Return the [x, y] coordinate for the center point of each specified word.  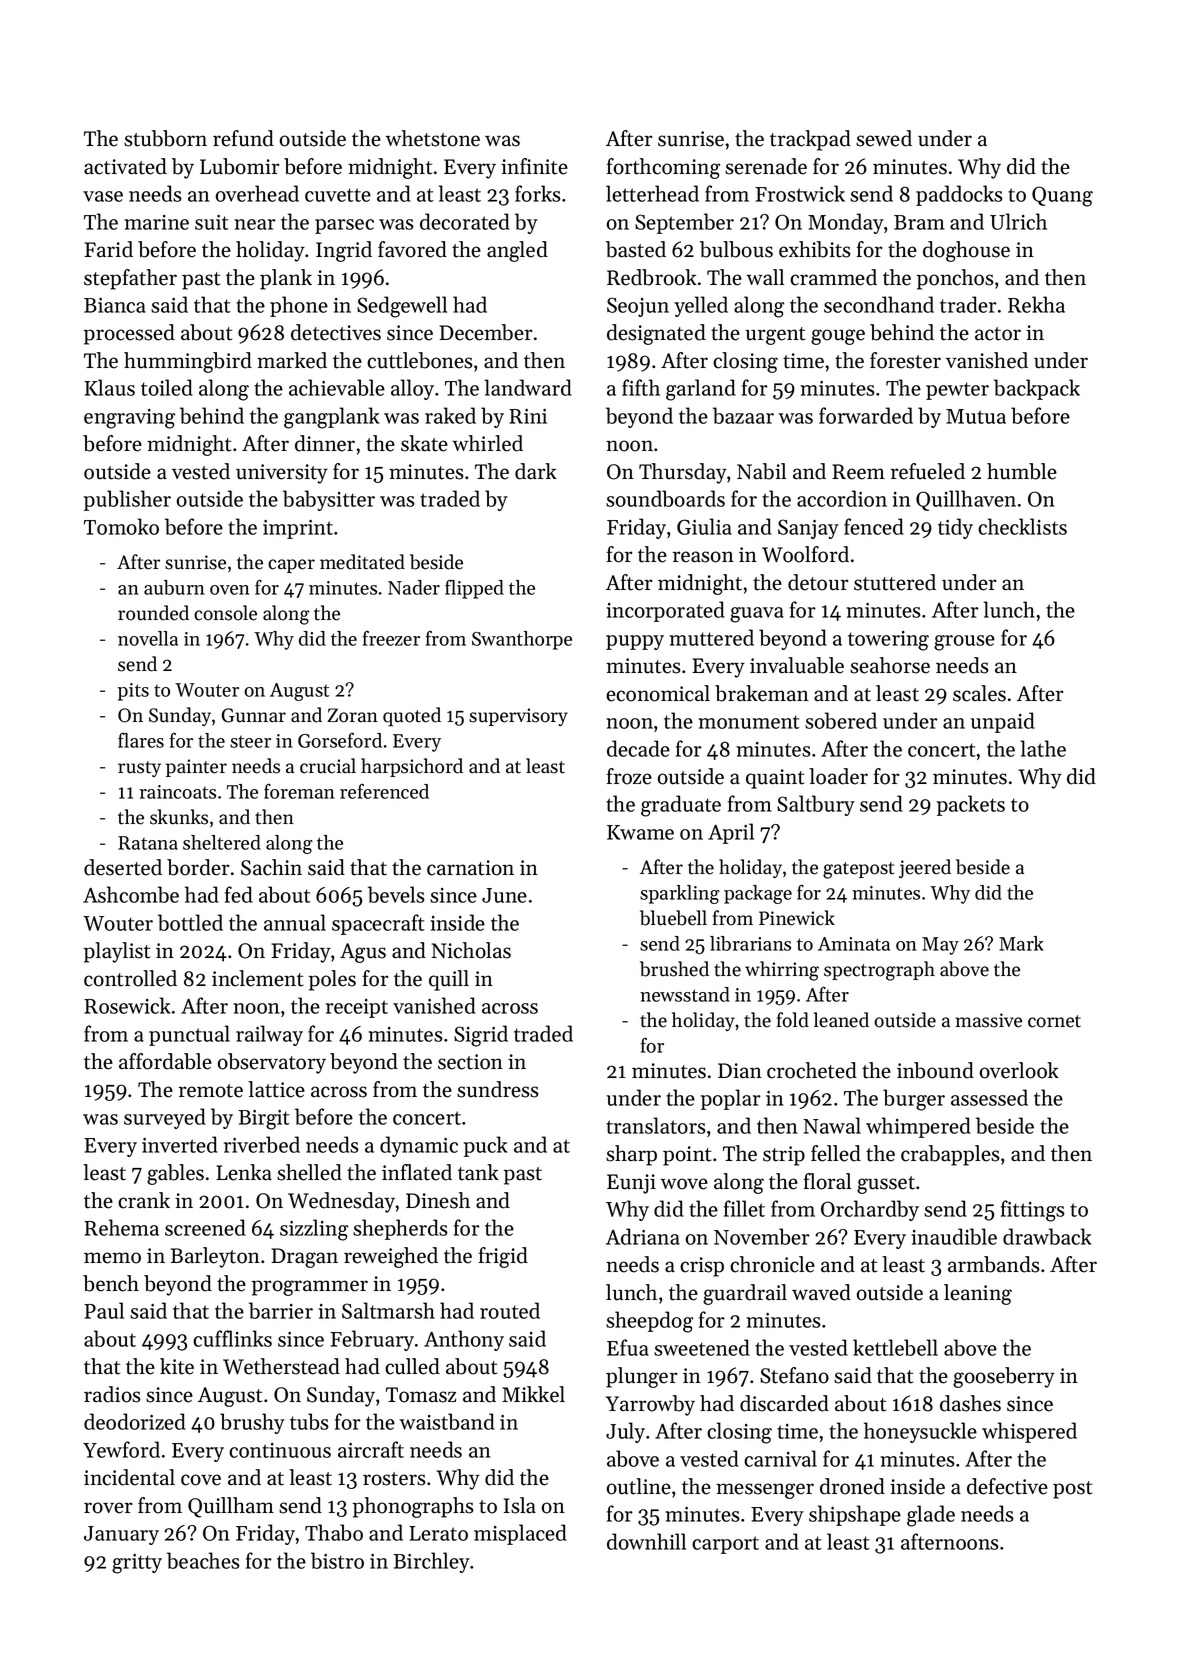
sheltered [222, 842]
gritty [137, 1564]
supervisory [518, 717]
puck [486, 1146]
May [940, 946]
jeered [925, 868]
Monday [846, 223]
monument [749, 722]
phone [299, 306]
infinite [534, 166]
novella [148, 638]
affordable [165, 1061]
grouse [964, 643]
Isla [520, 1505]
